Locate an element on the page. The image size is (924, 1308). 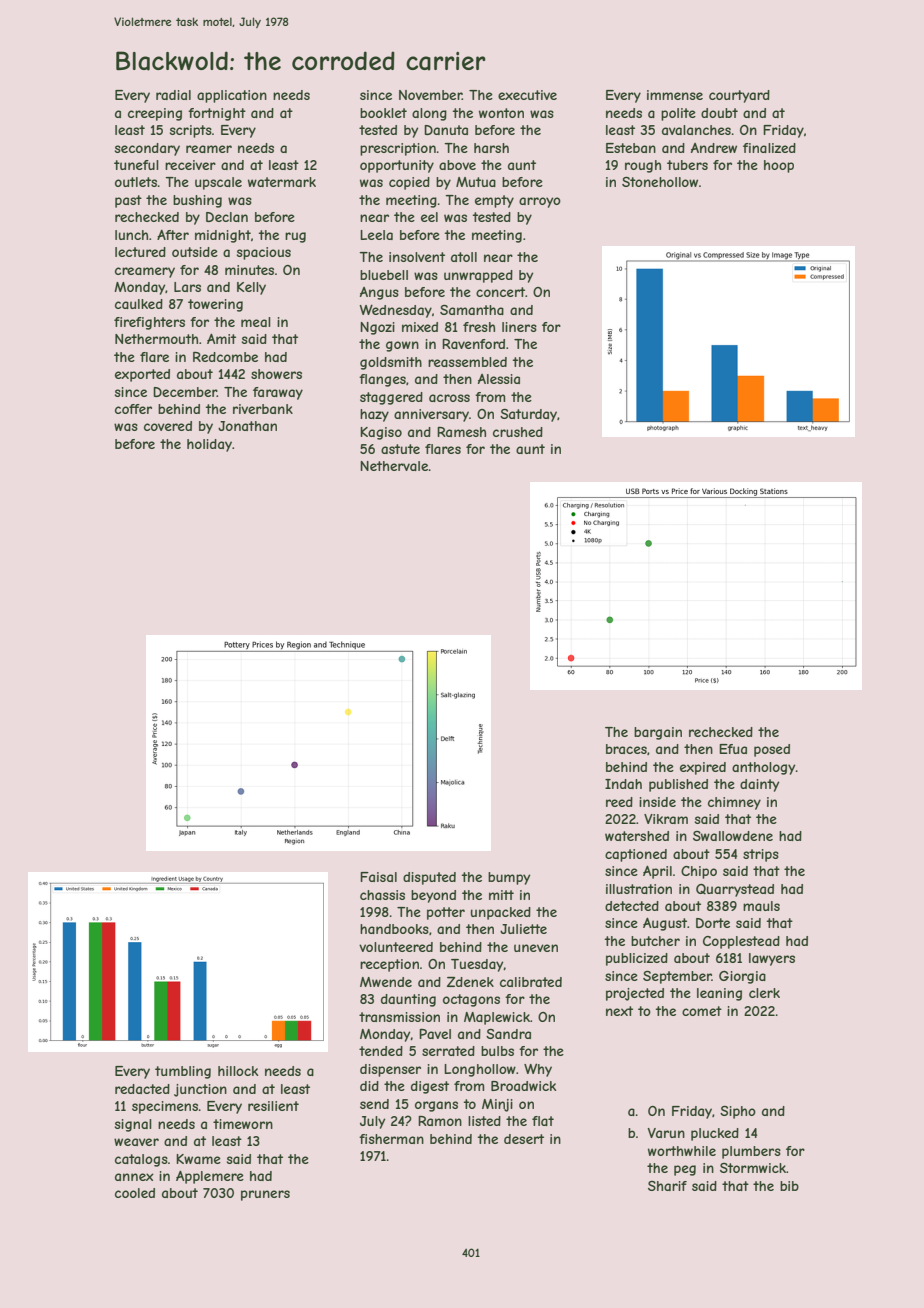
wonton is located at coordinates (501, 113).
